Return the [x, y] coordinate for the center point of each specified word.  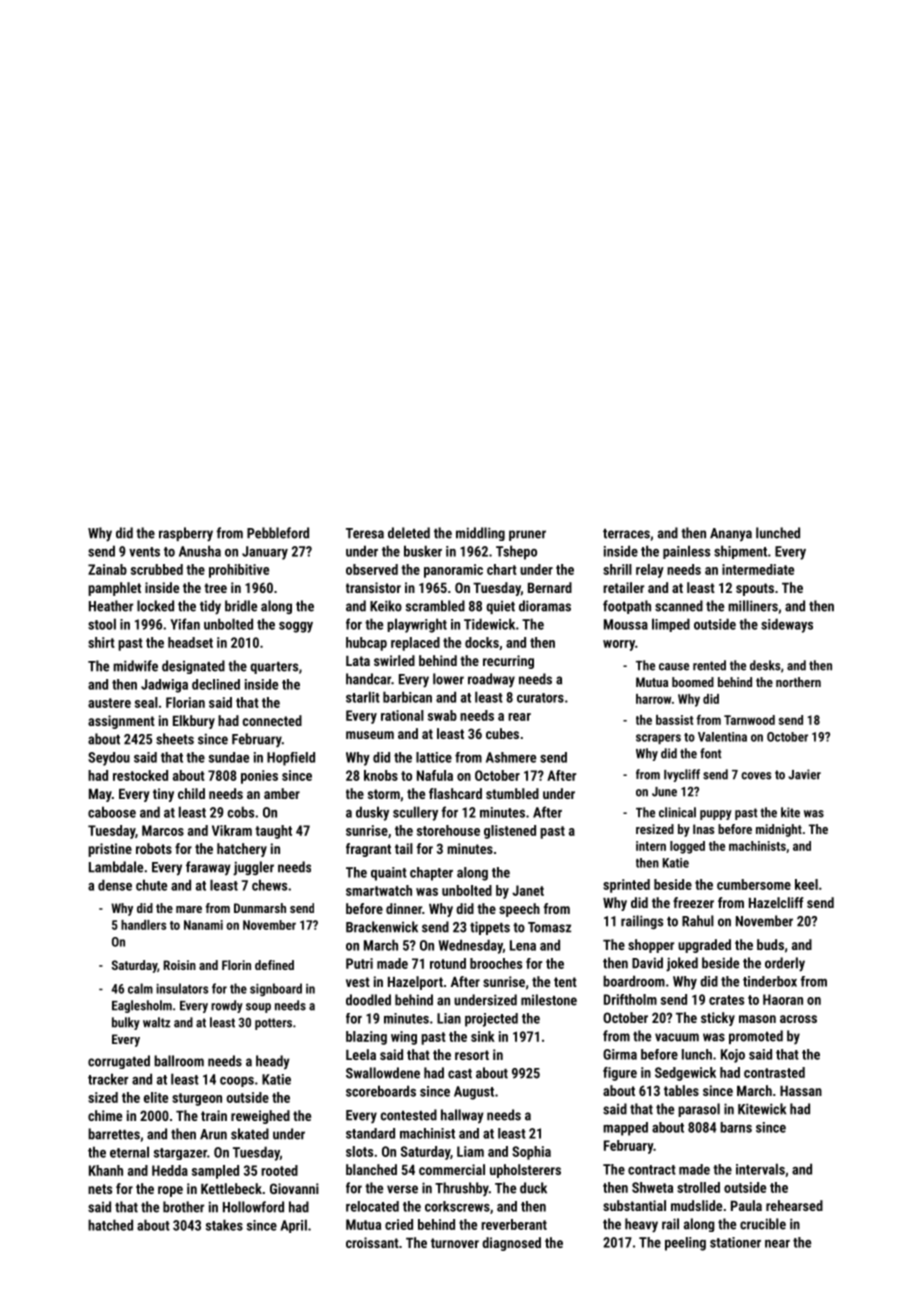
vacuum [677, 1037]
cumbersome [754, 884]
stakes [224, 1225]
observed [372, 569]
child [191, 793]
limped [671, 625]
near [777, 1244]
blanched [371, 1169]
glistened [510, 832]
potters [273, 1024]
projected [491, 1020]
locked [155, 606]
